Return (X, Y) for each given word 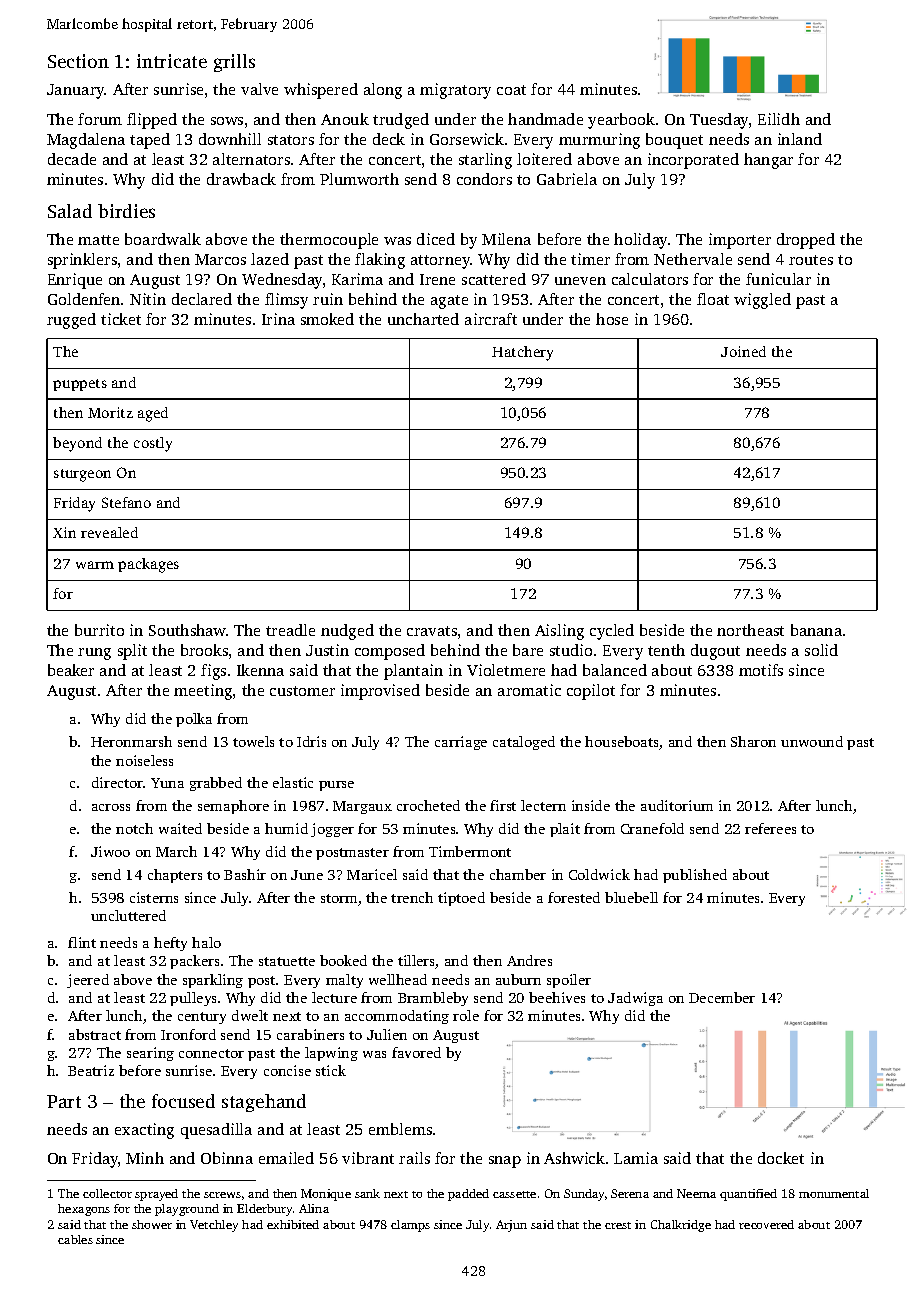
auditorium (677, 805)
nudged (347, 632)
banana (816, 630)
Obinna (227, 1158)
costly (153, 444)
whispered (321, 91)
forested (574, 897)
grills (234, 63)
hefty (170, 944)
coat (511, 90)
